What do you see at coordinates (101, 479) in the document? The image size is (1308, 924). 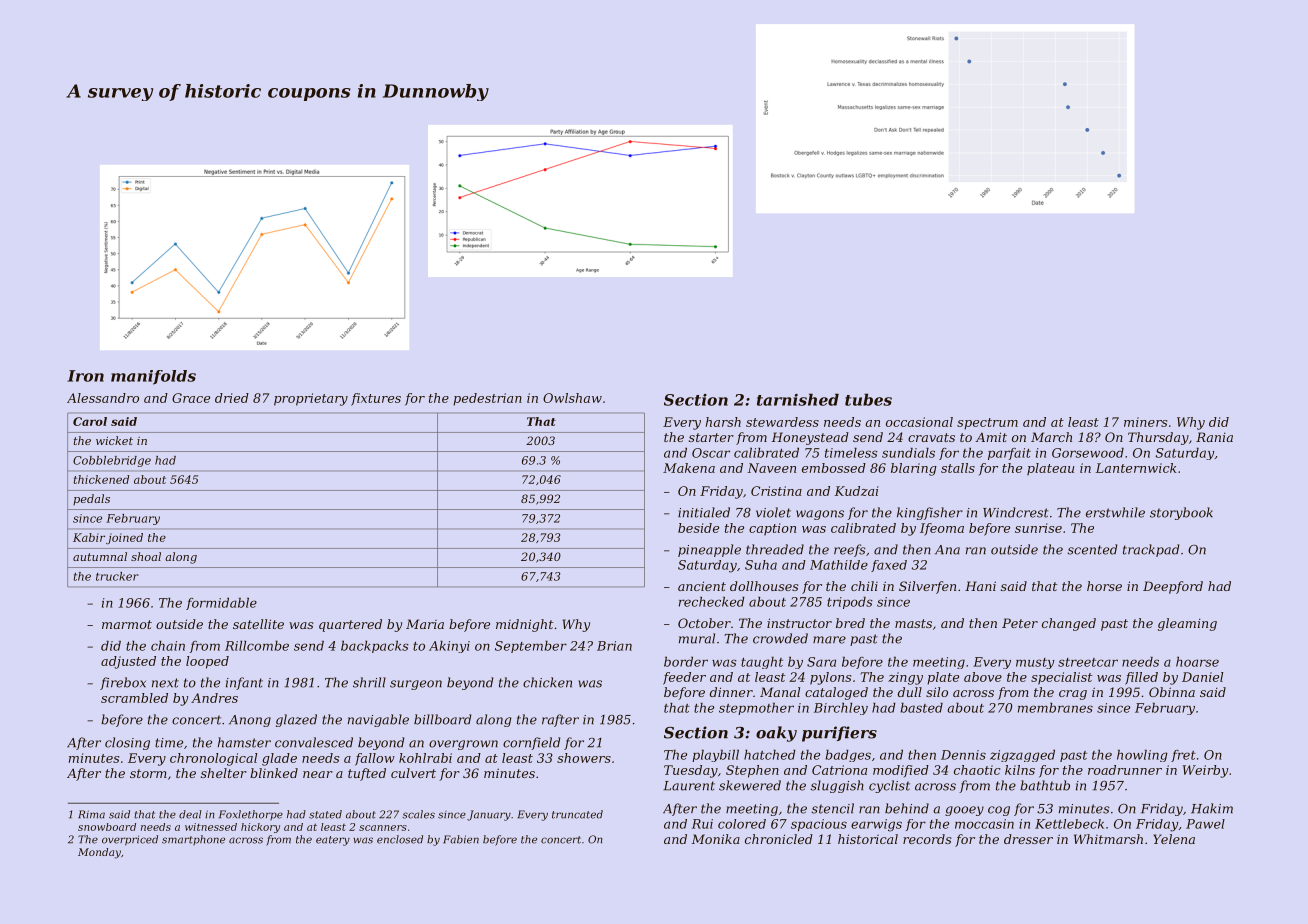 I see `thickened` at bounding box center [101, 479].
